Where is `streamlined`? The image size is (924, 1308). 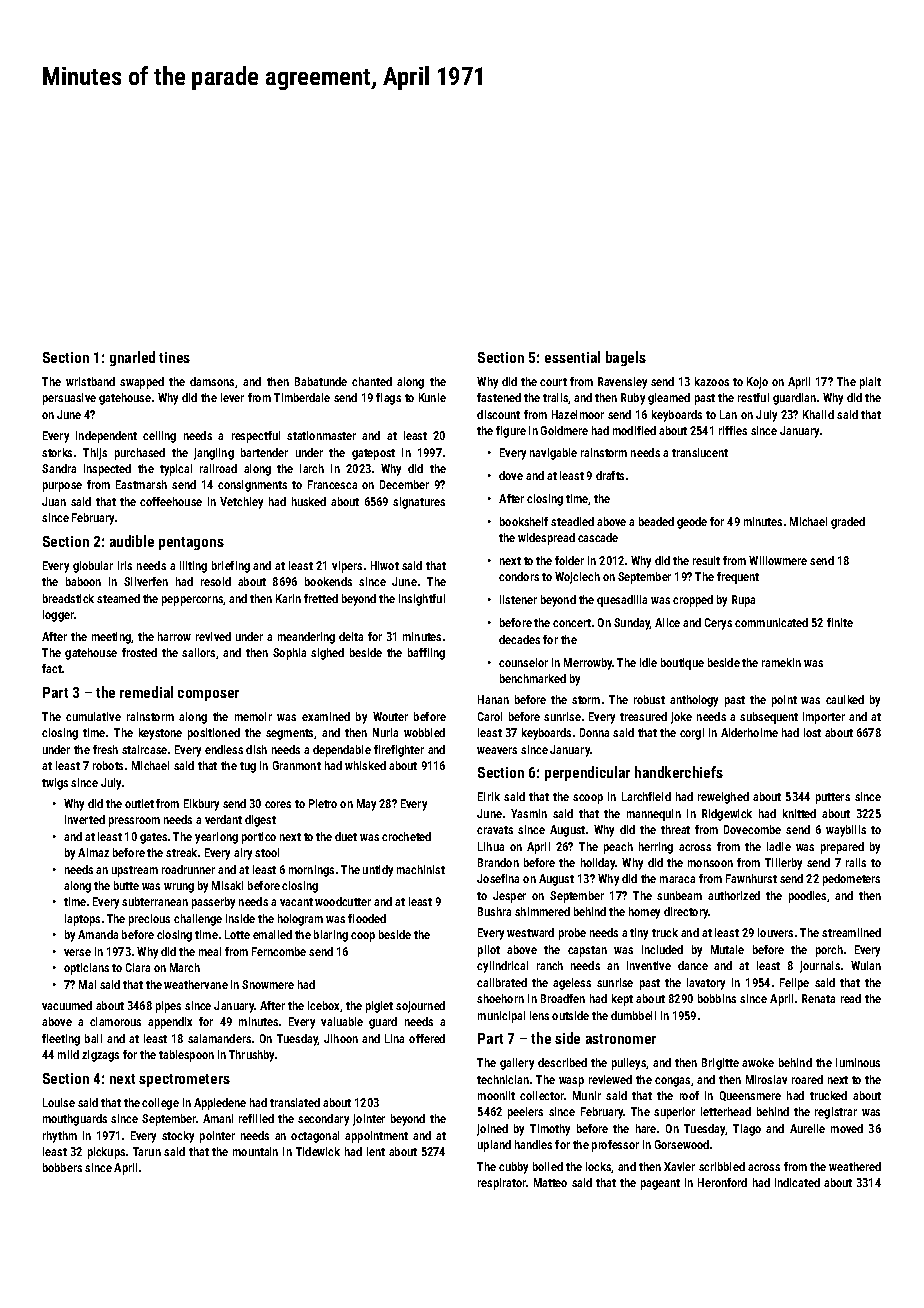 streamlined is located at coordinates (851, 932).
